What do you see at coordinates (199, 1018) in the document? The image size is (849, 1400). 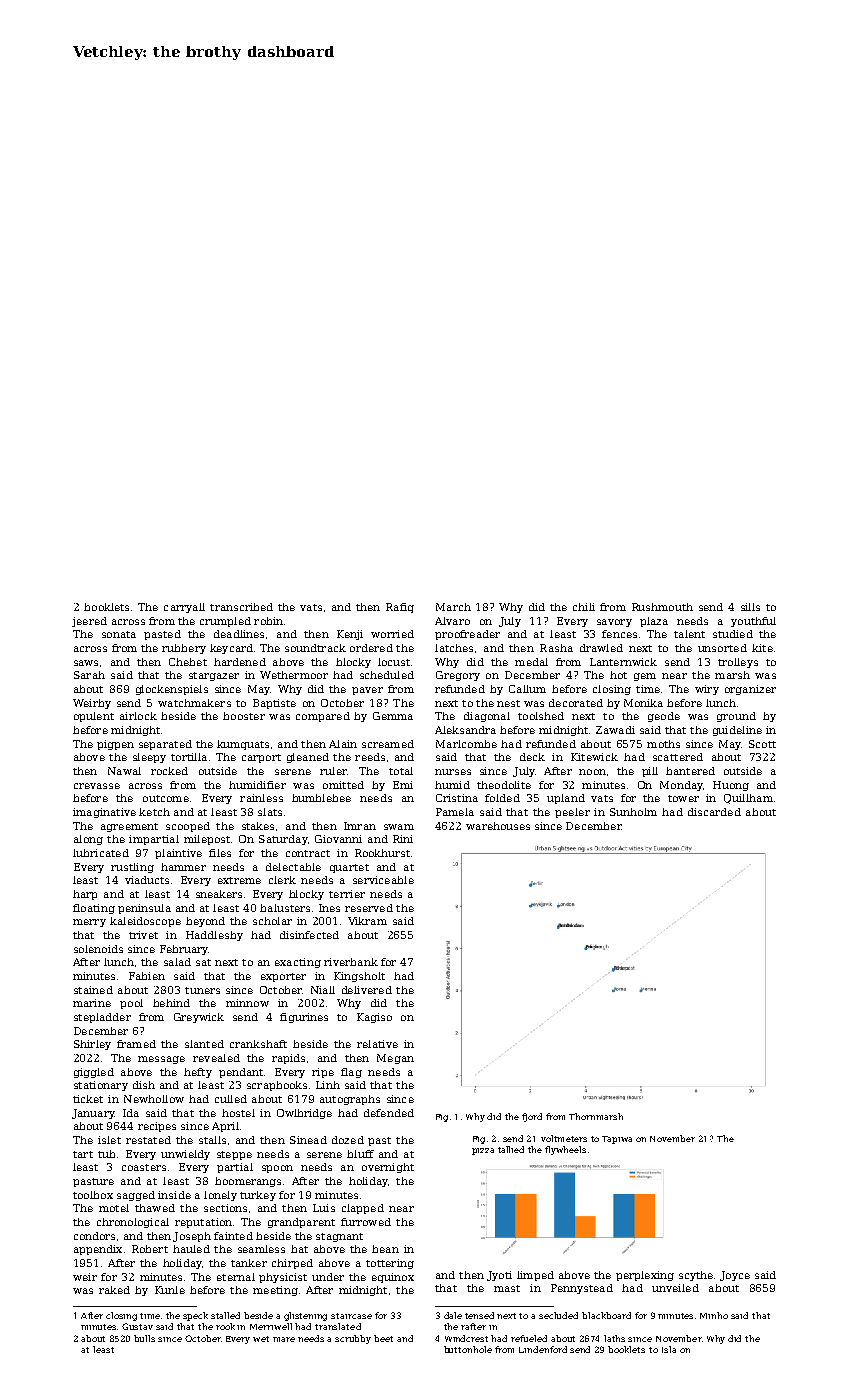 I see `Greywick` at bounding box center [199, 1018].
